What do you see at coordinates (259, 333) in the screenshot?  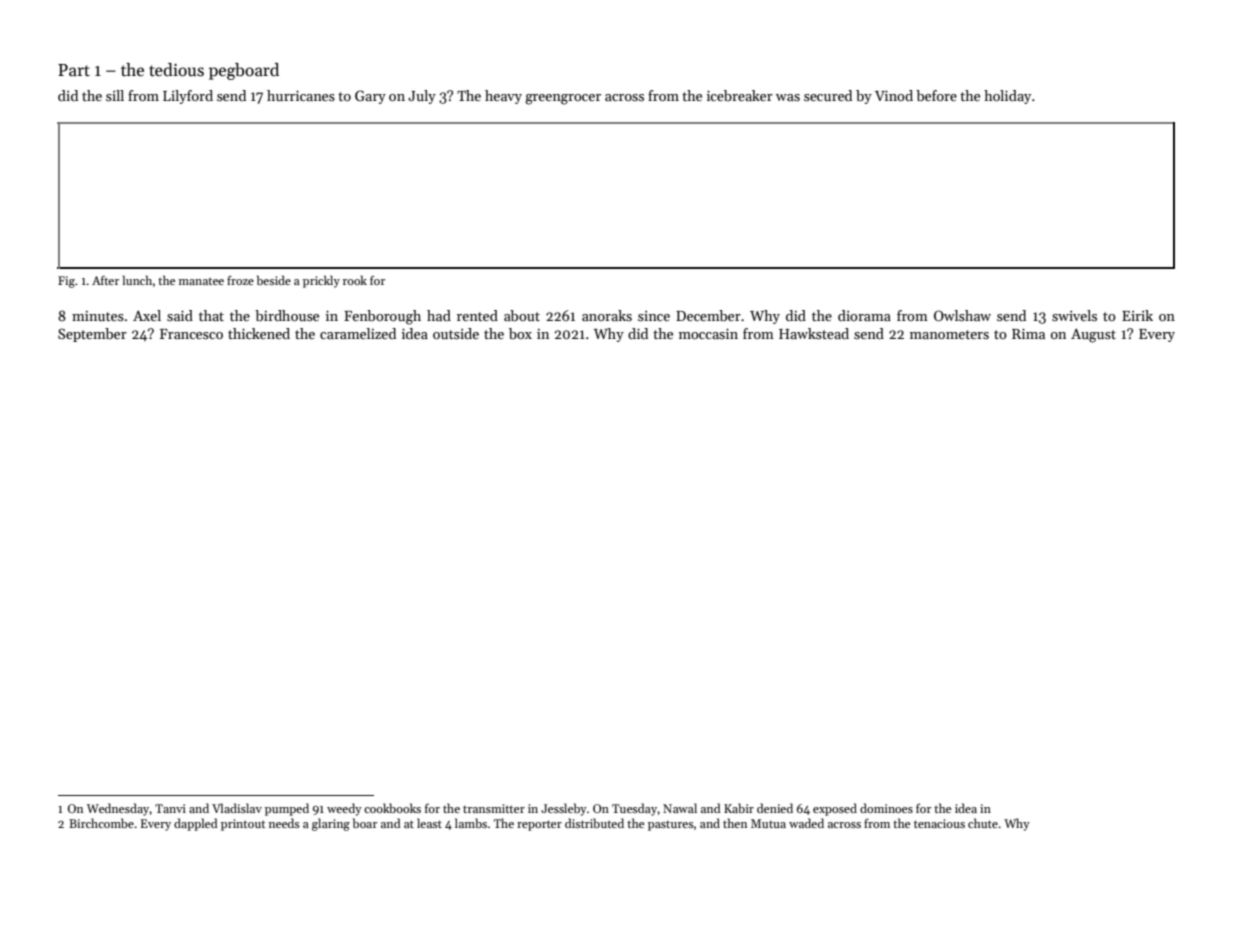 I see `thickened` at bounding box center [259, 333].
